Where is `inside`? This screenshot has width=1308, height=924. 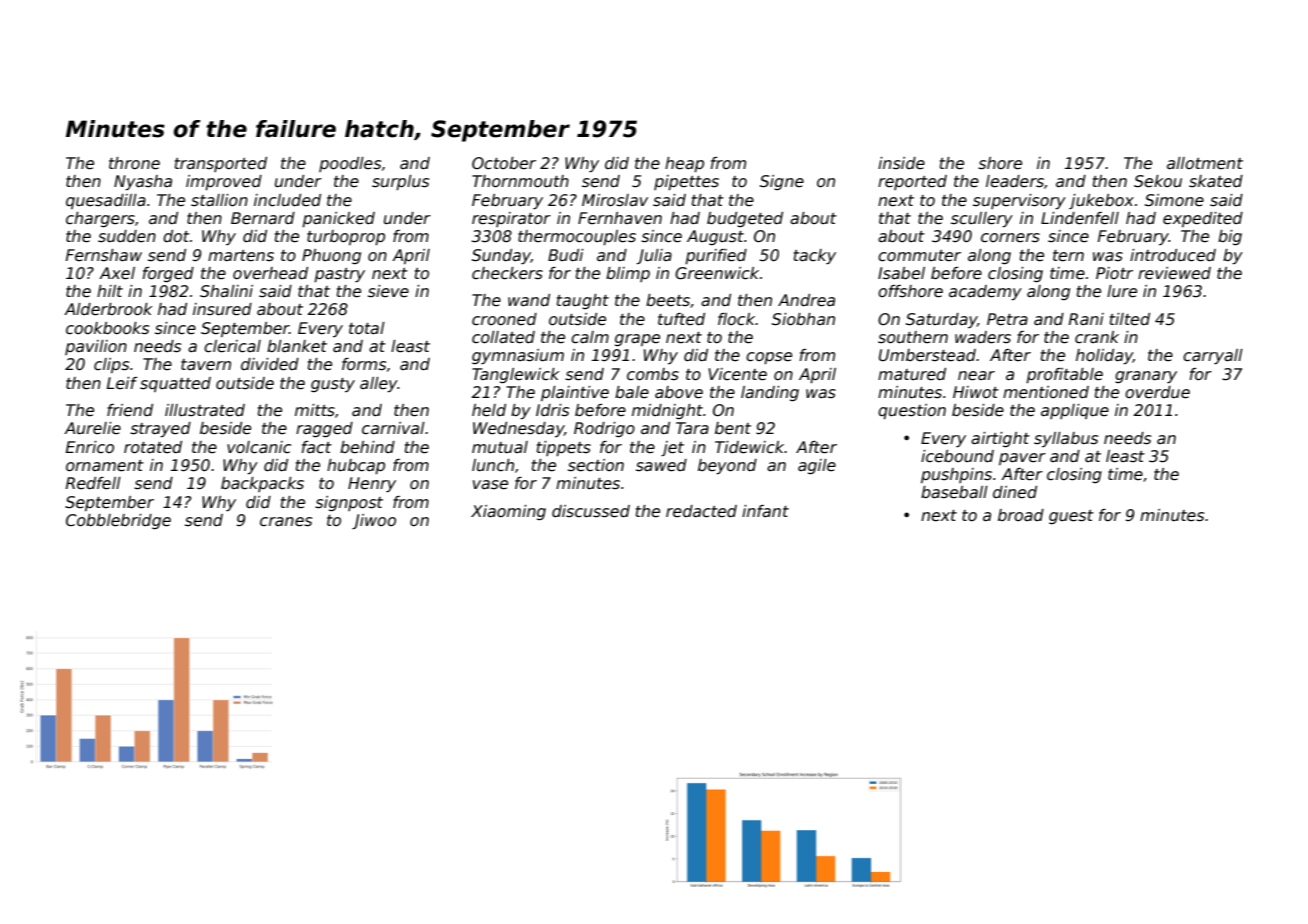 inside is located at coordinates (901, 163).
